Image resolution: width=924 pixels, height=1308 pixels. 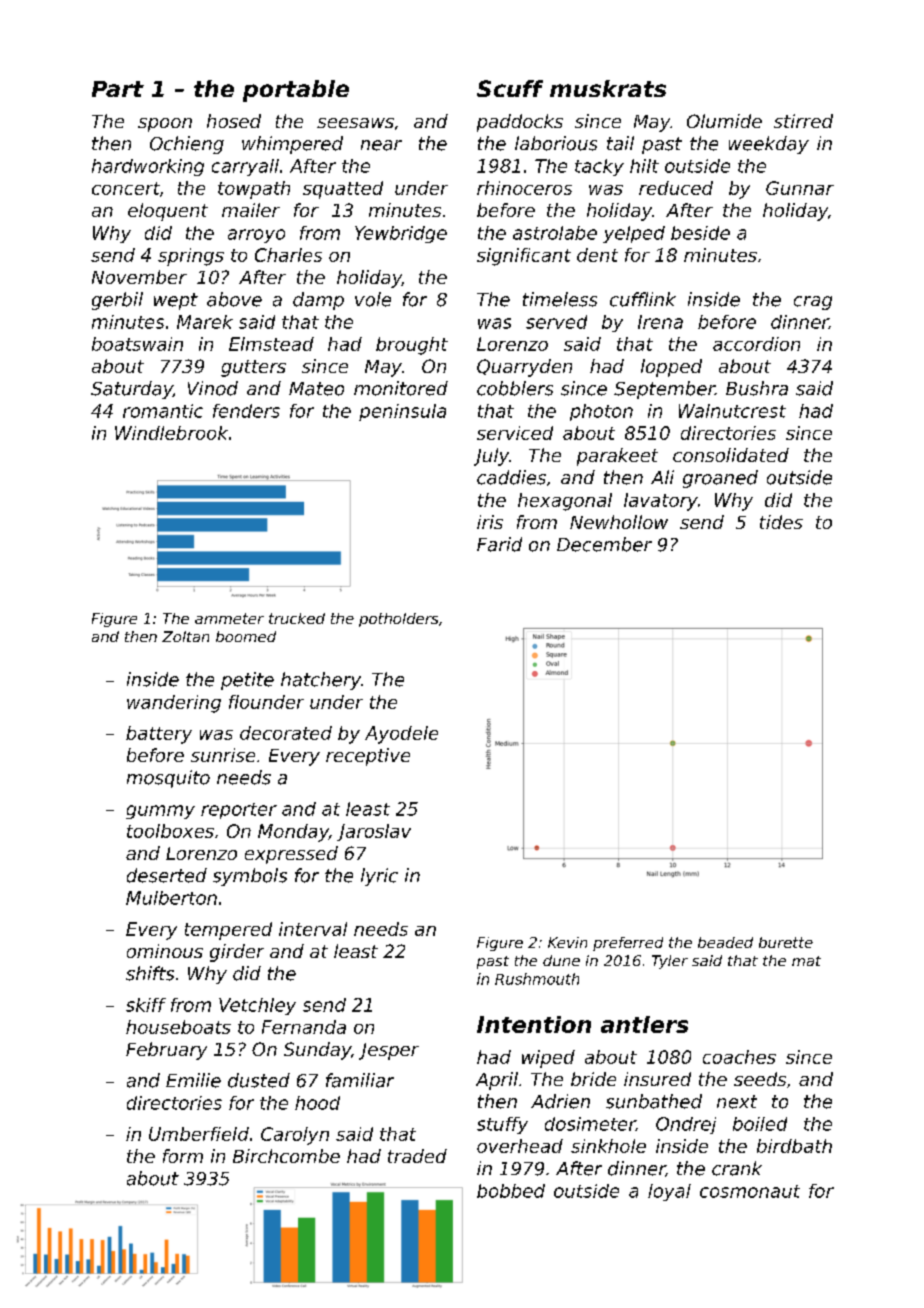 I want to click on Yewbridge, so click(x=401, y=234).
